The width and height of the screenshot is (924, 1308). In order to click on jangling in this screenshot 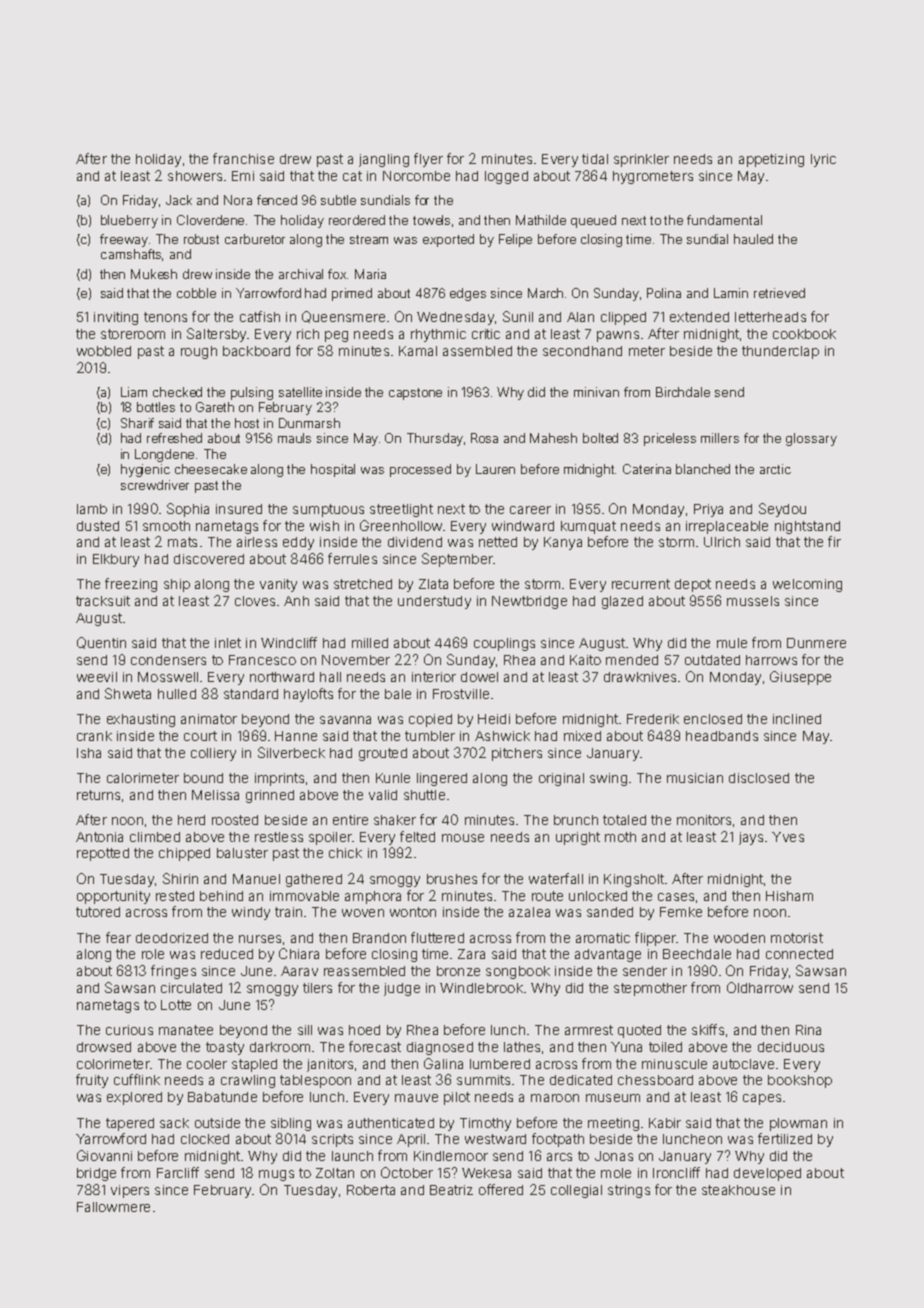, I will do `click(384, 160)`.
